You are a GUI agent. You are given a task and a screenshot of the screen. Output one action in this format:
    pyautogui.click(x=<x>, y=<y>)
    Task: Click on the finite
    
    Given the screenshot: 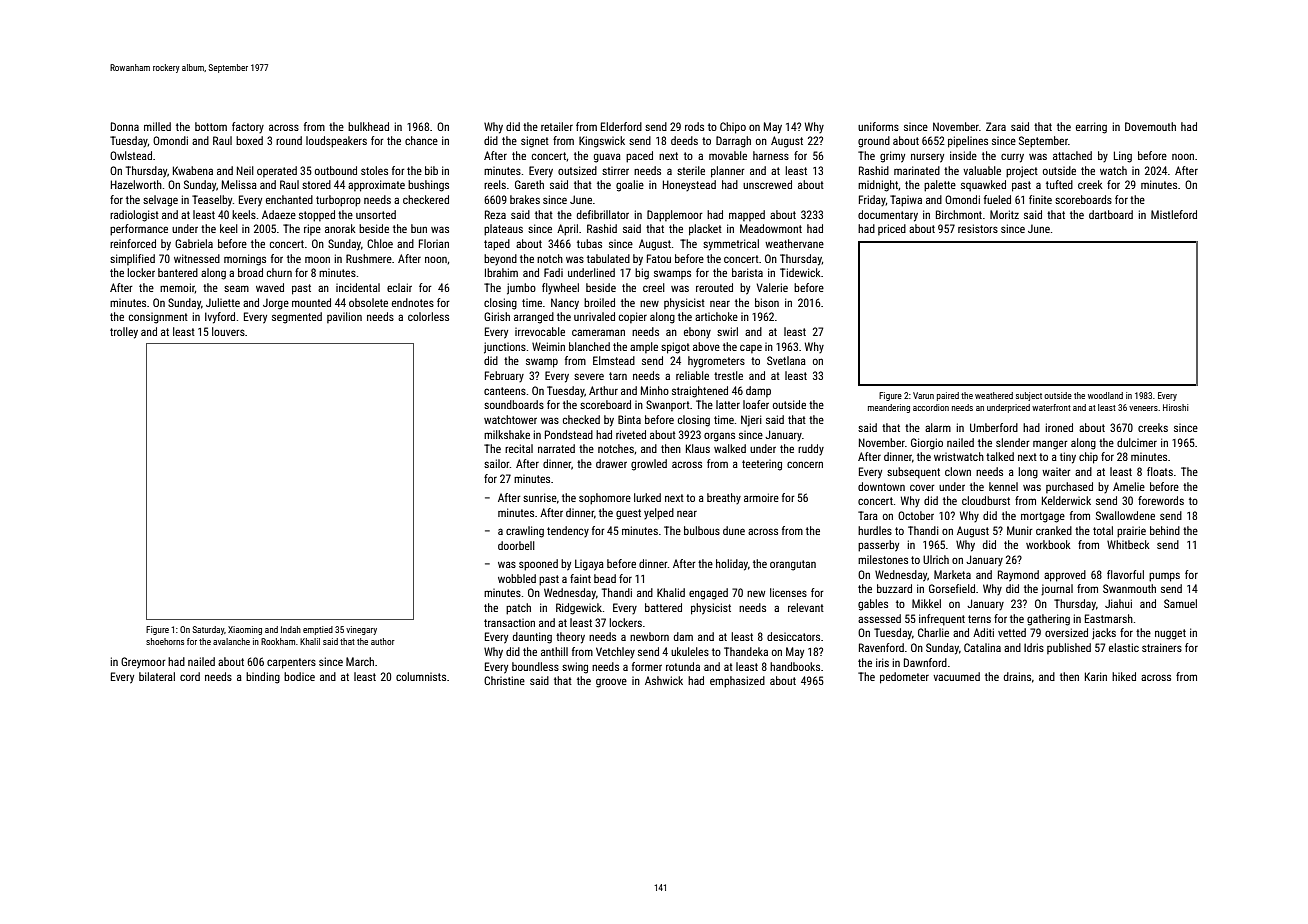 What is the action you would take?
    pyautogui.click(x=1040, y=199)
